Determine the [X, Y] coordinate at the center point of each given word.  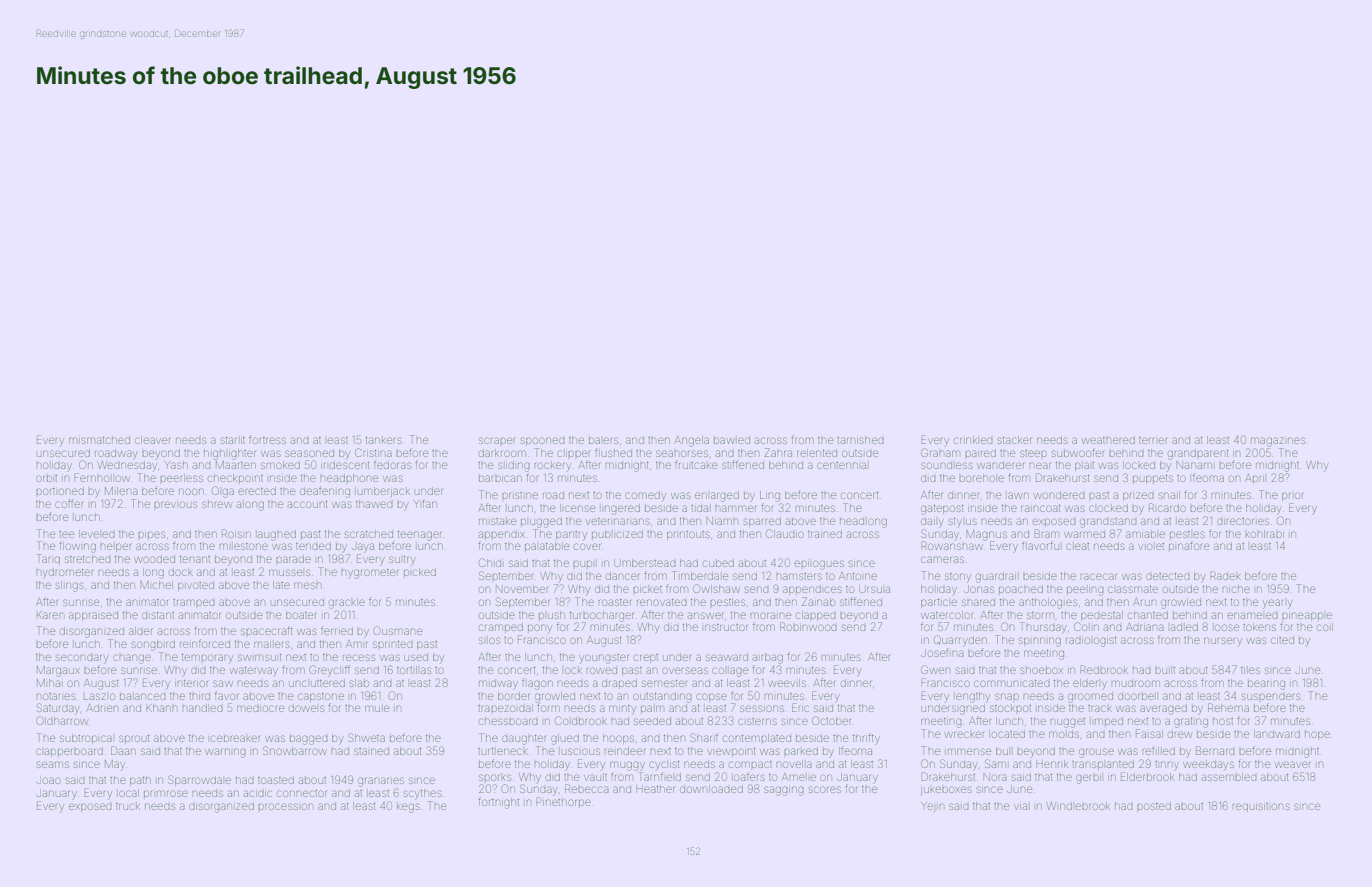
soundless [947, 465]
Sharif [704, 737]
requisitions [1261, 807]
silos [489, 640]
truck [128, 806]
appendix [502, 534]
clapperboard [69, 751]
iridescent [345, 465]
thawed [374, 504]
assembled [1229, 777]
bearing [1266, 685]
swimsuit [259, 657]
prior [1292, 496]
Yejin [932, 807]
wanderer [1000, 465]
